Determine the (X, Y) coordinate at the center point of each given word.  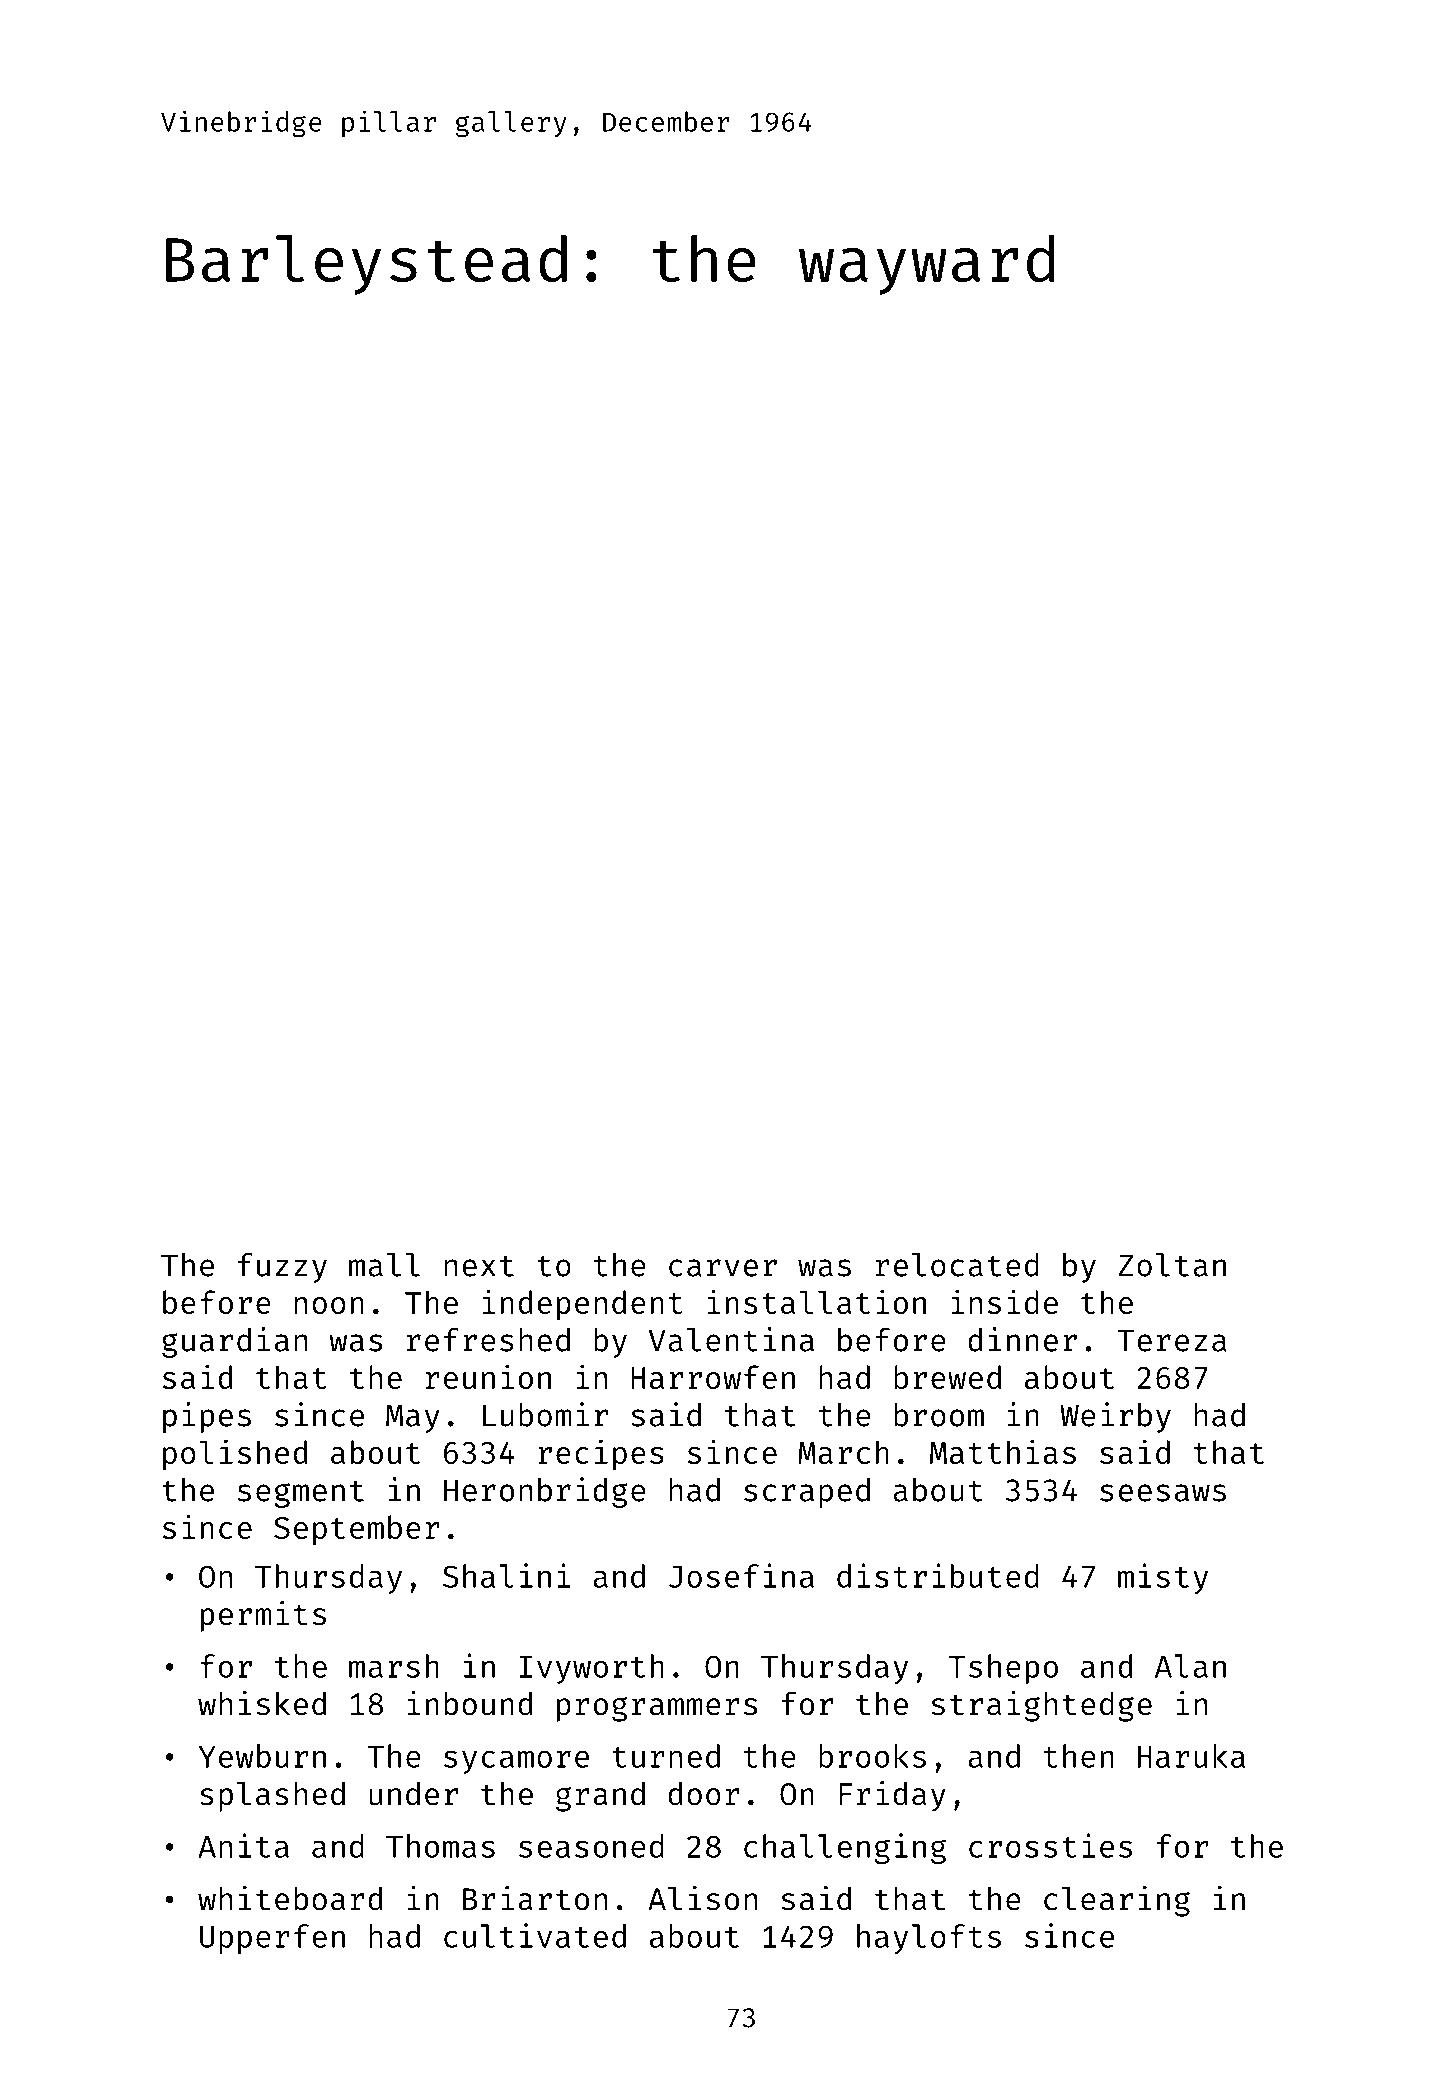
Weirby (1115, 1417)
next (479, 1266)
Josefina (741, 1575)
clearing (1117, 1901)
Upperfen (272, 1939)
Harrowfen (713, 1377)
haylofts (929, 1939)
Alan (1190, 1666)
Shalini (506, 1575)
